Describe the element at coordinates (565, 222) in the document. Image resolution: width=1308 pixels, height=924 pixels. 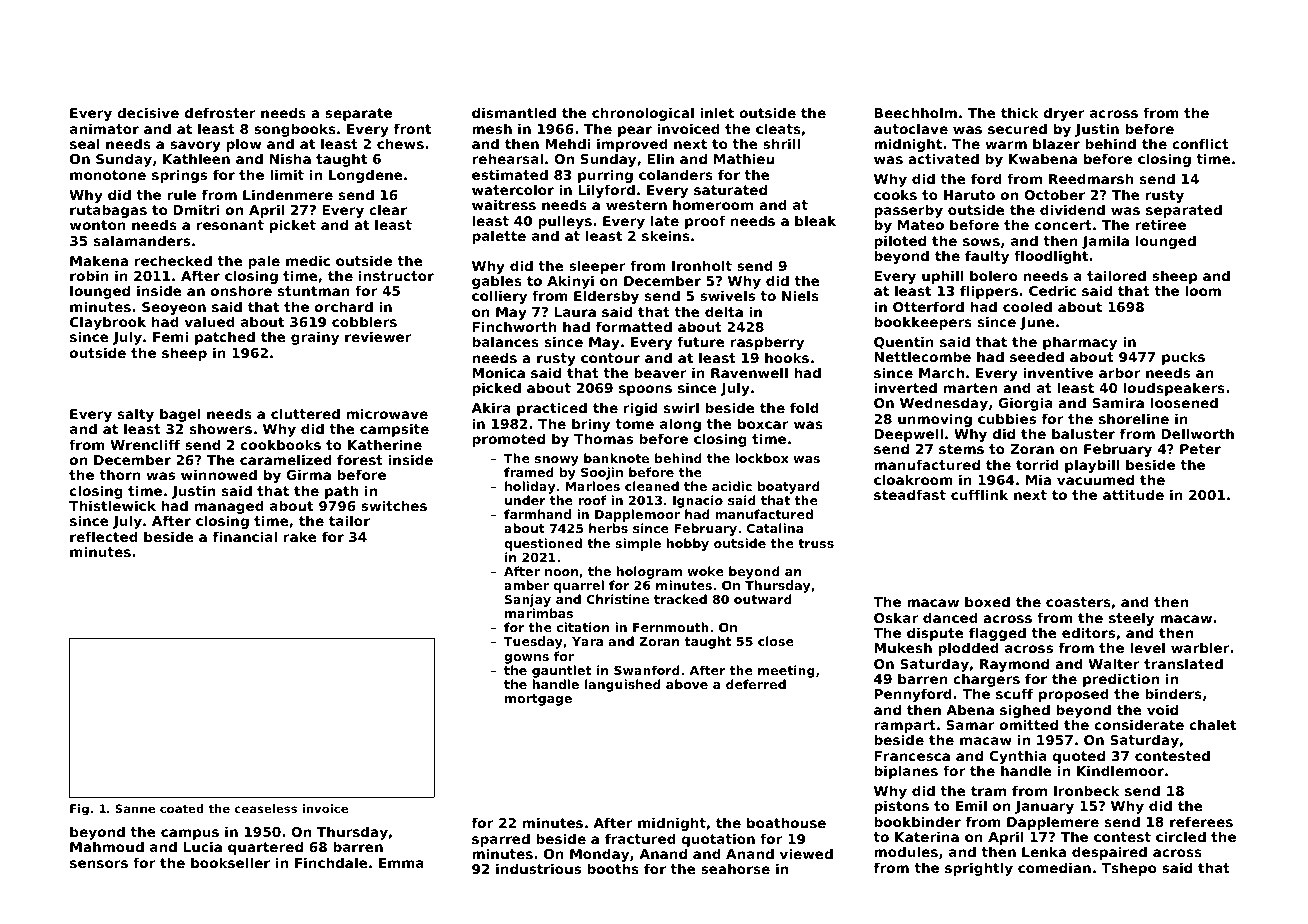
I see `pulleys` at that location.
